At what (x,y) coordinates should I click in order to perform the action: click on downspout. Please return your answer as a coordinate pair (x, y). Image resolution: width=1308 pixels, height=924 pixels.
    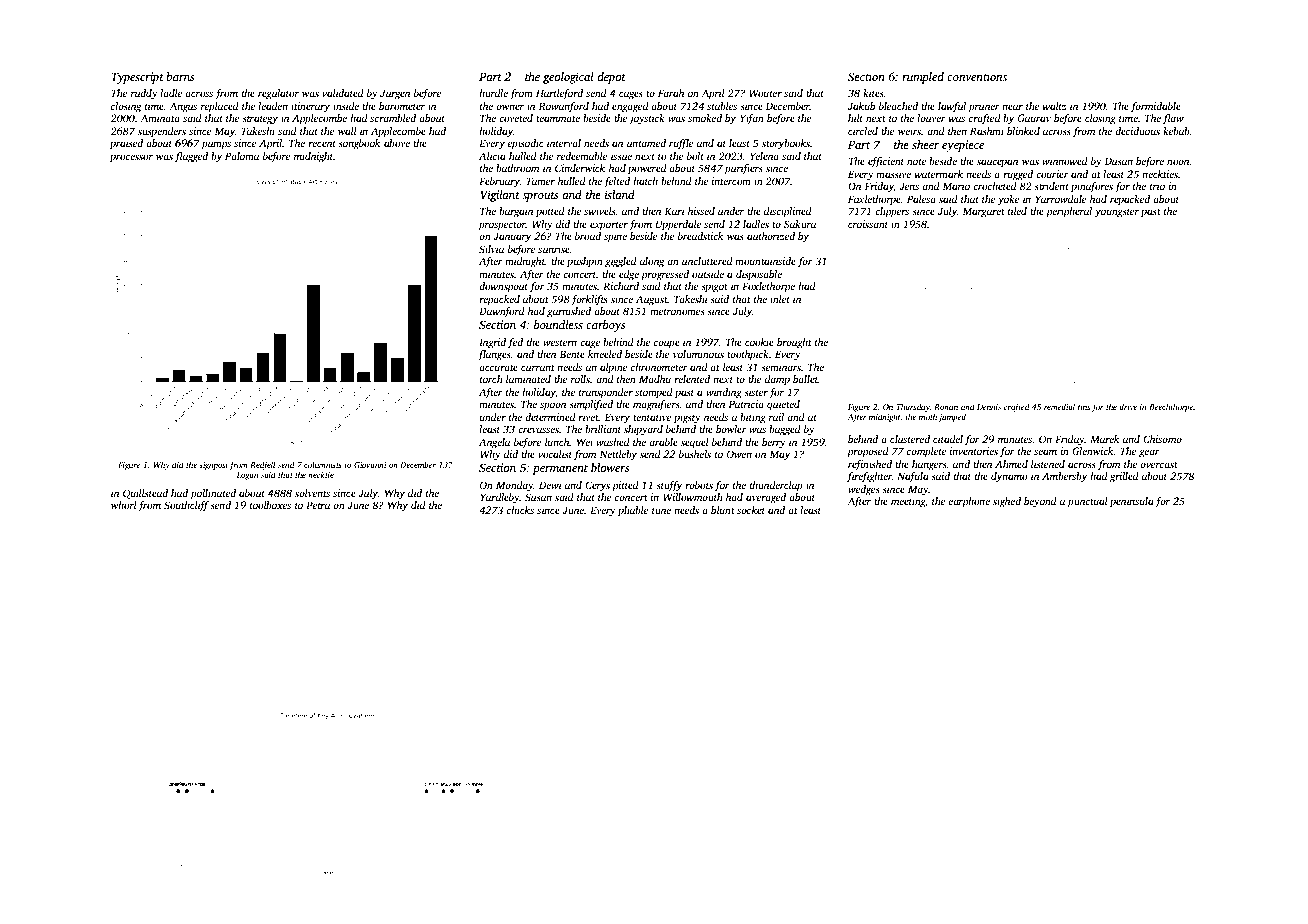
    Looking at the image, I should click on (503, 287).
